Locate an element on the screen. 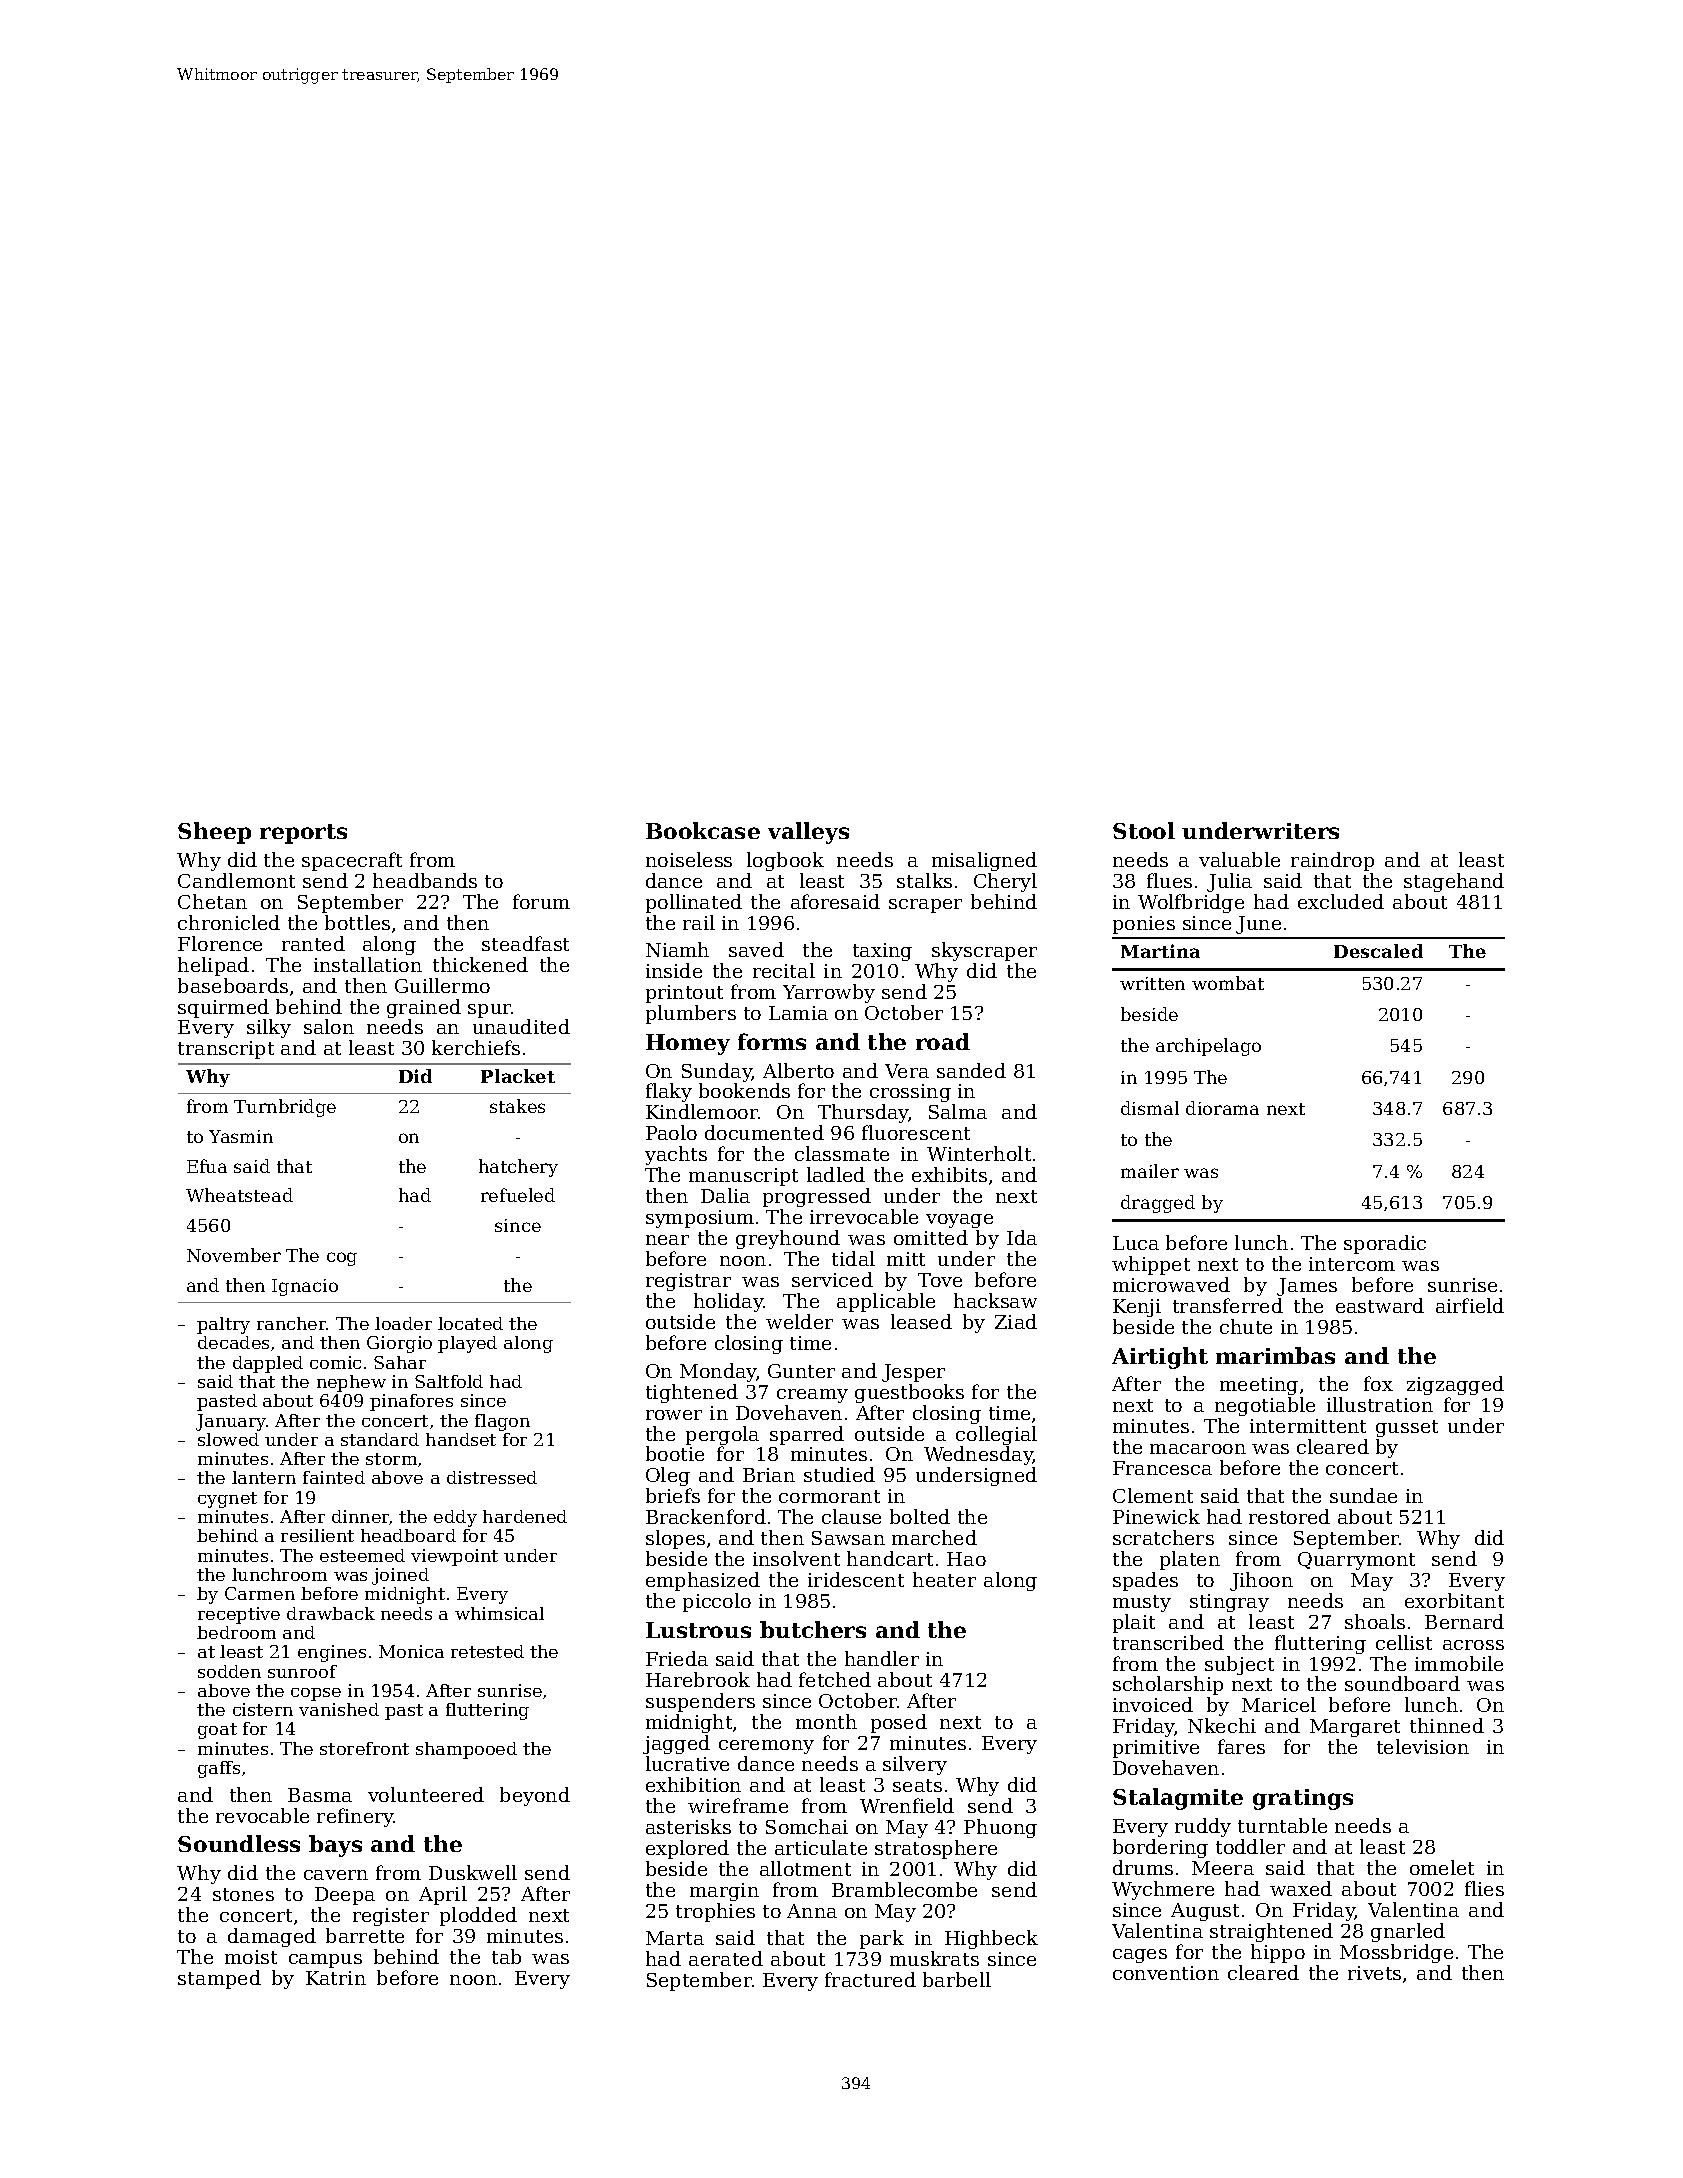  stagehand is located at coordinates (1454, 882).
